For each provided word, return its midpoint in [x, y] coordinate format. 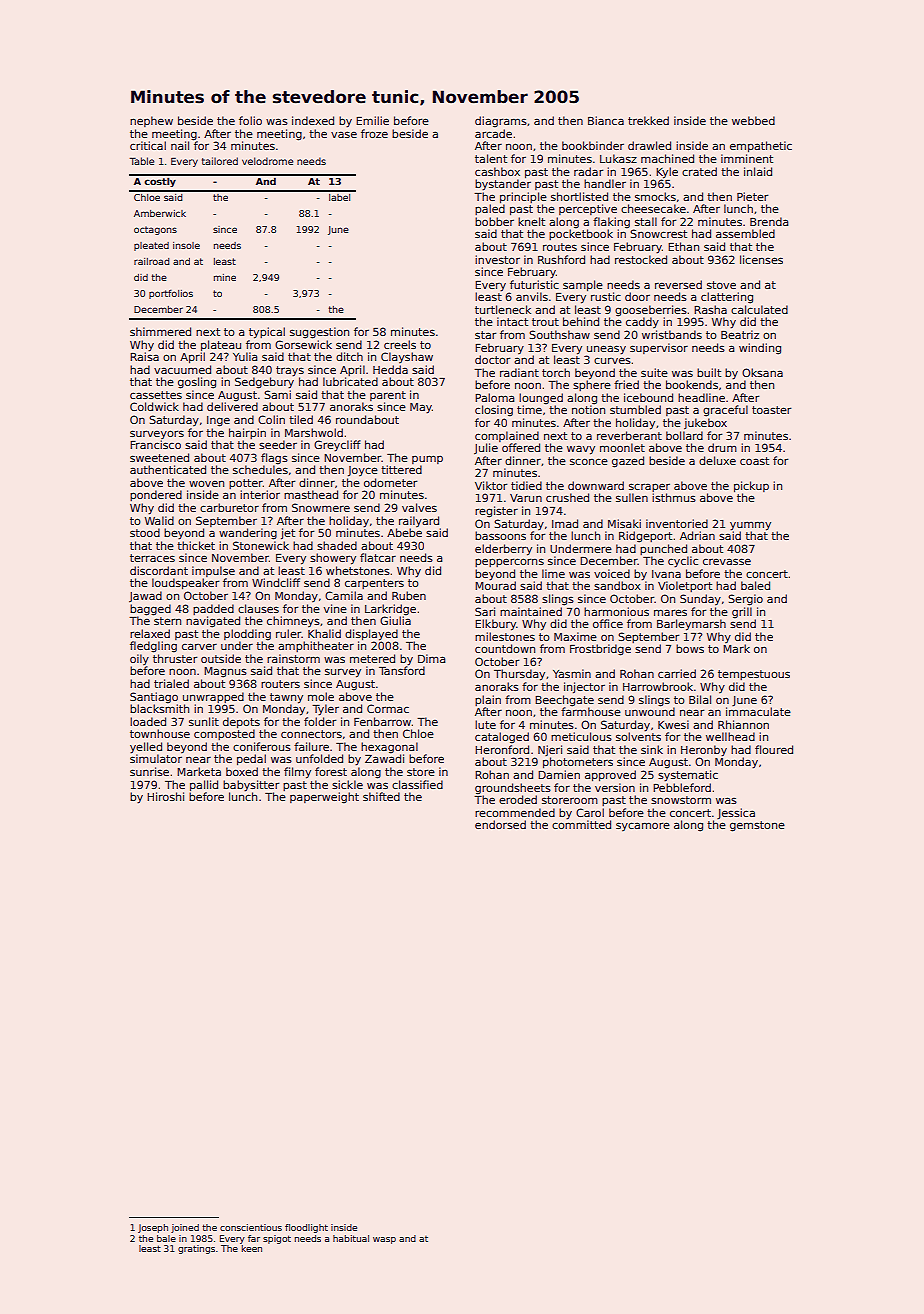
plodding [247, 635]
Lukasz [618, 158]
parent [388, 396]
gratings [196, 1249]
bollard [684, 435]
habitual [351, 1238]
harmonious [616, 611]
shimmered [160, 331]
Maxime [575, 636]
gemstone [757, 826]
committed [581, 824]
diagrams [501, 122]
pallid [204, 785]
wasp [384, 1240]
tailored [220, 161]
